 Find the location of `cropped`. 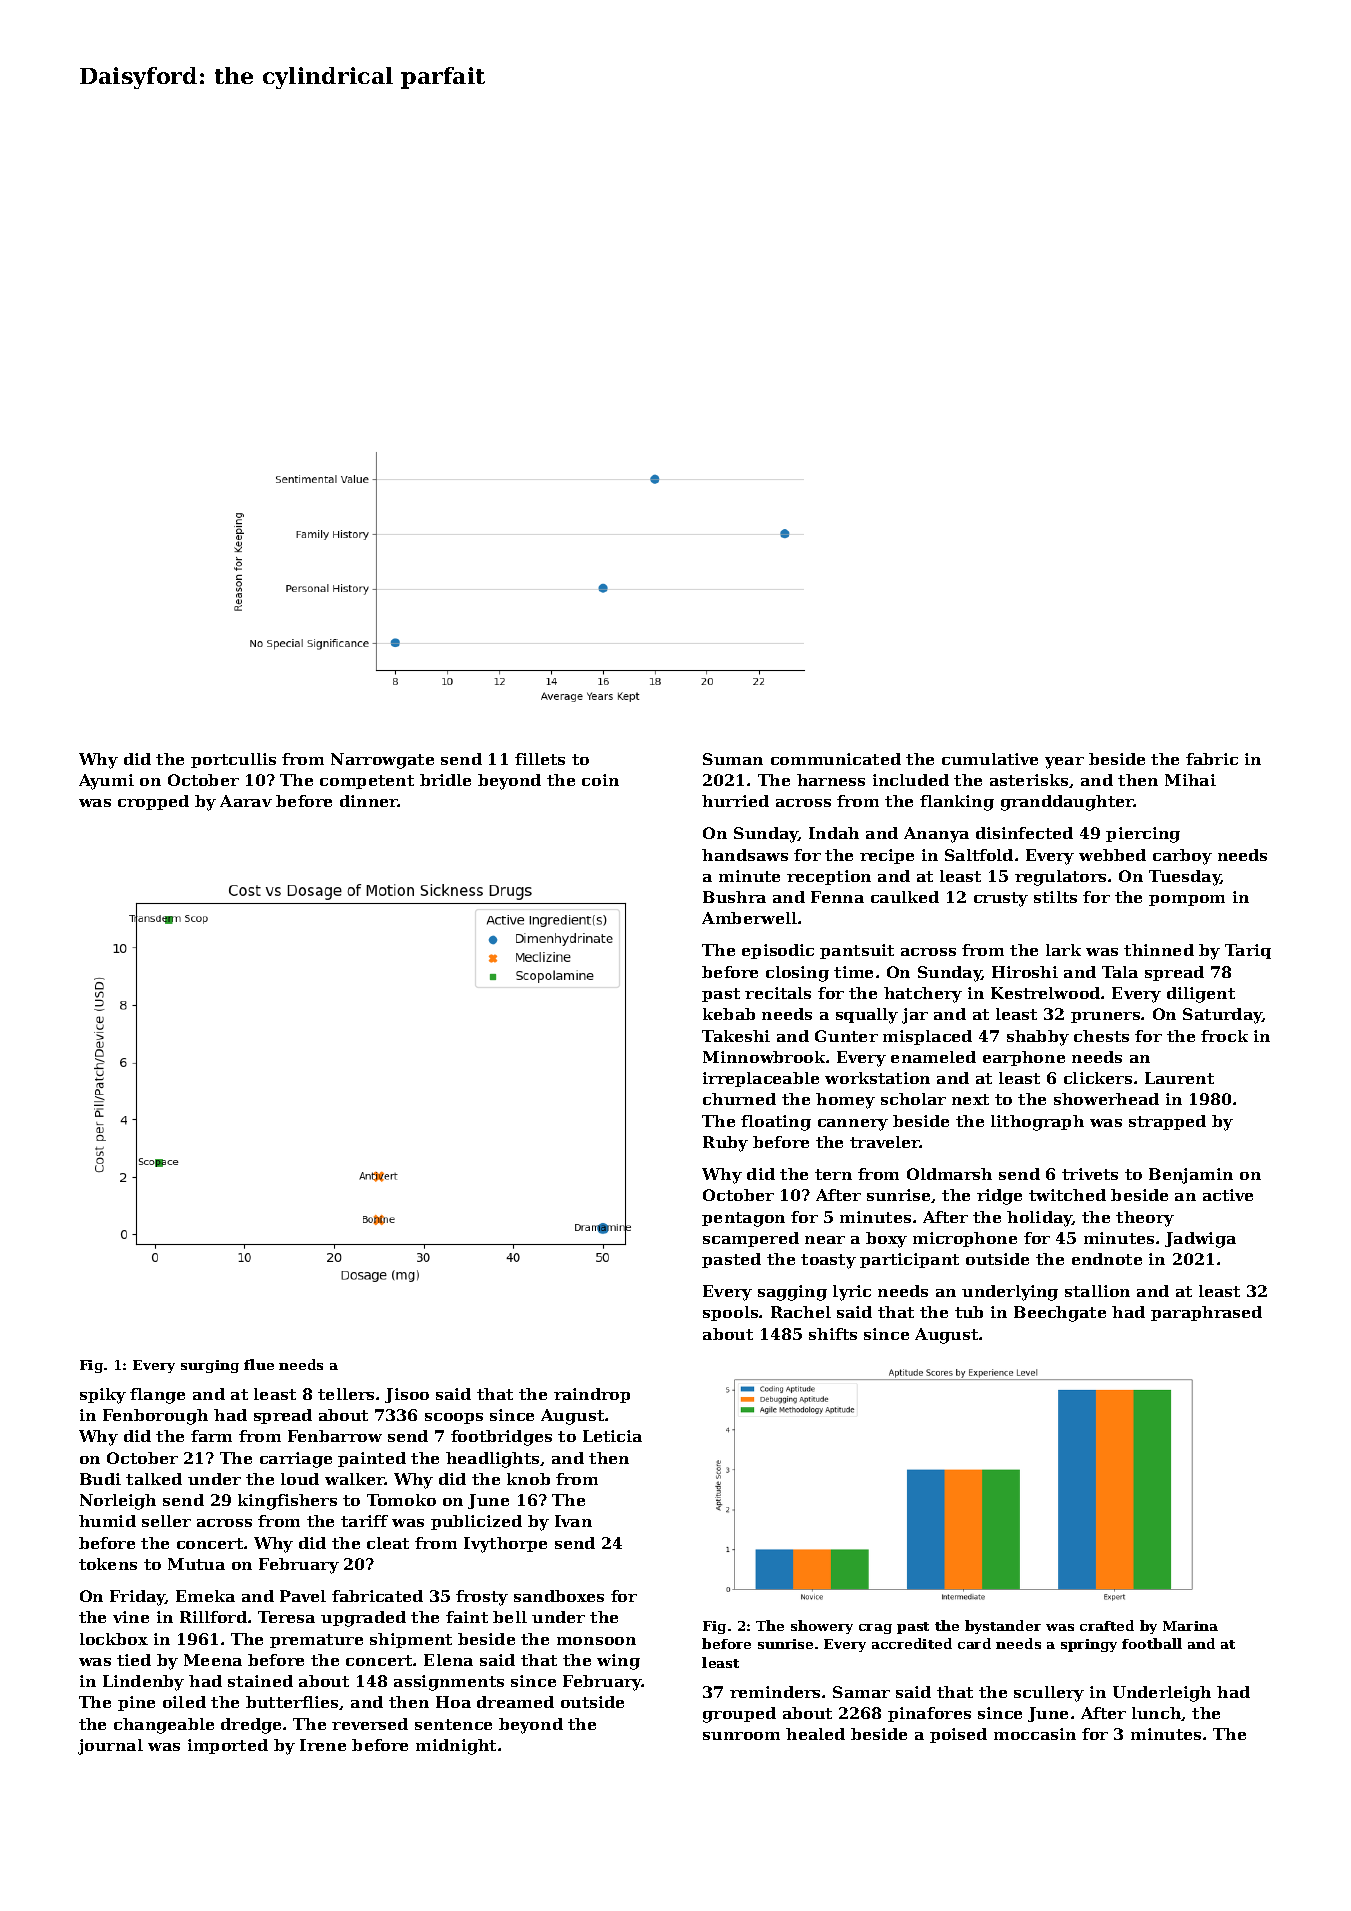

cropped is located at coordinates (153, 802).
